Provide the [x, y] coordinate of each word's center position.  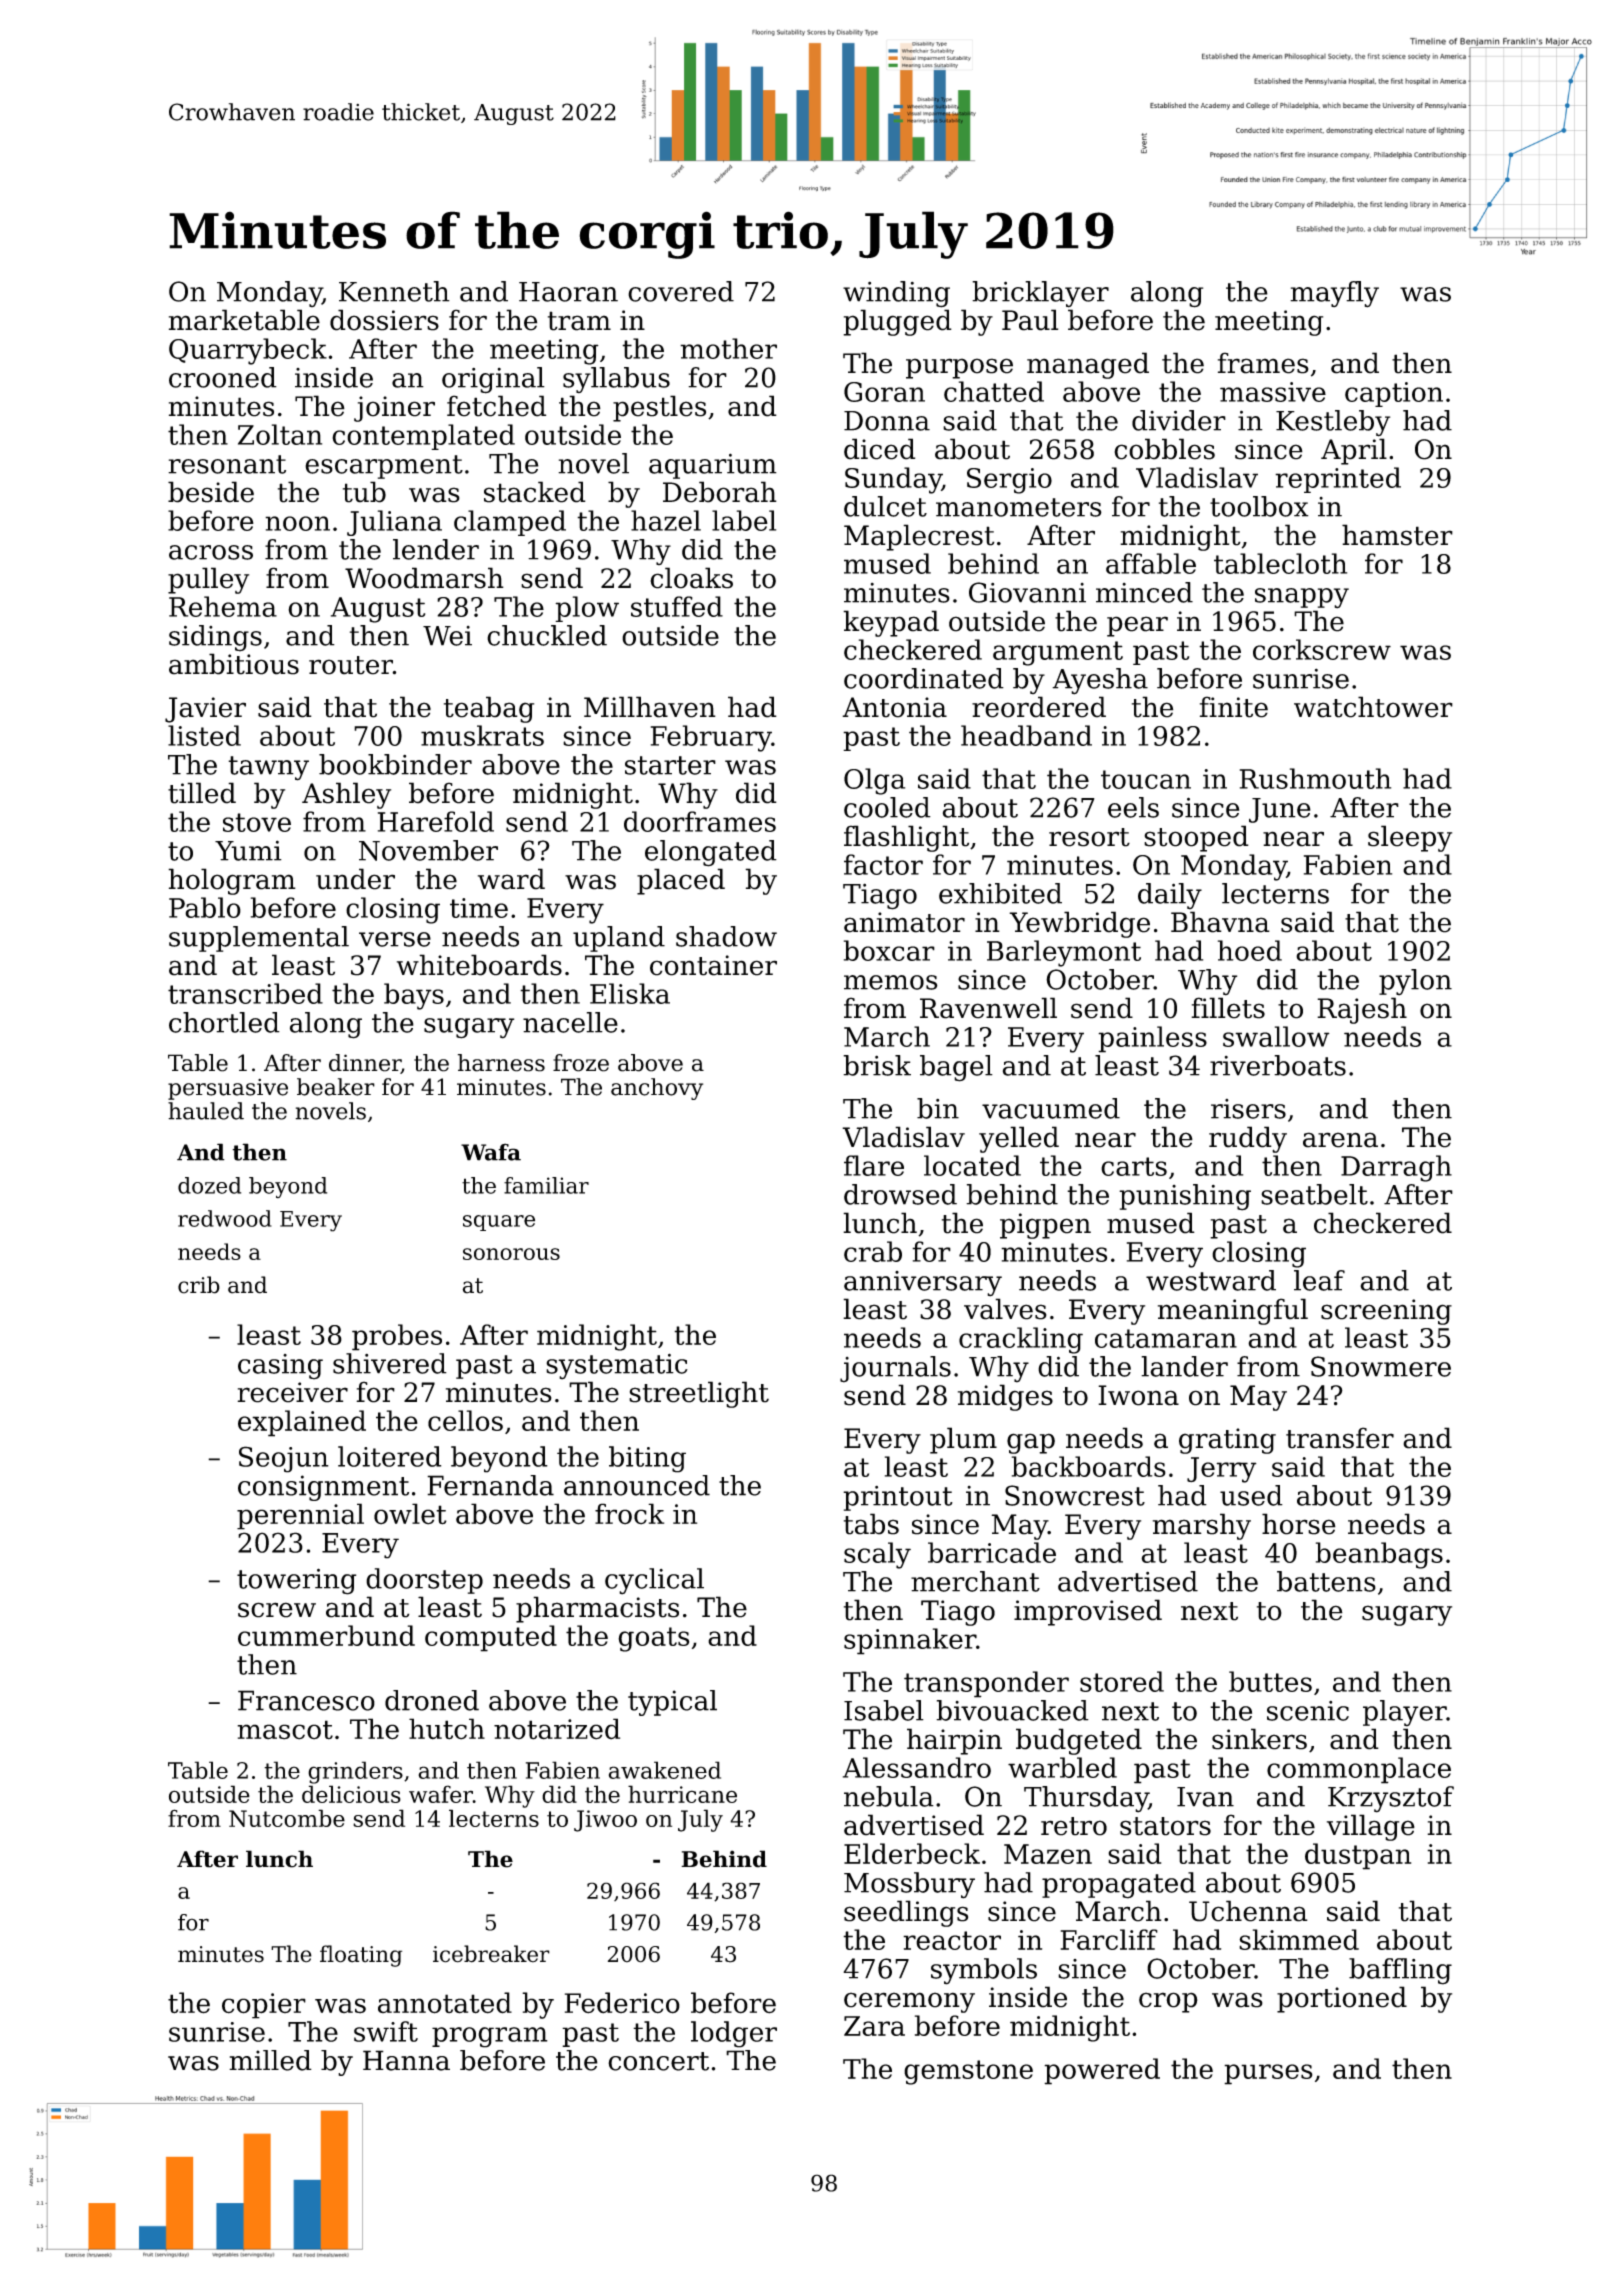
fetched [496, 406]
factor [883, 864]
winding [896, 294]
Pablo [205, 907]
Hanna [406, 2060]
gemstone [968, 2072]
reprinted [1338, 480]
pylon [1415, 982]
